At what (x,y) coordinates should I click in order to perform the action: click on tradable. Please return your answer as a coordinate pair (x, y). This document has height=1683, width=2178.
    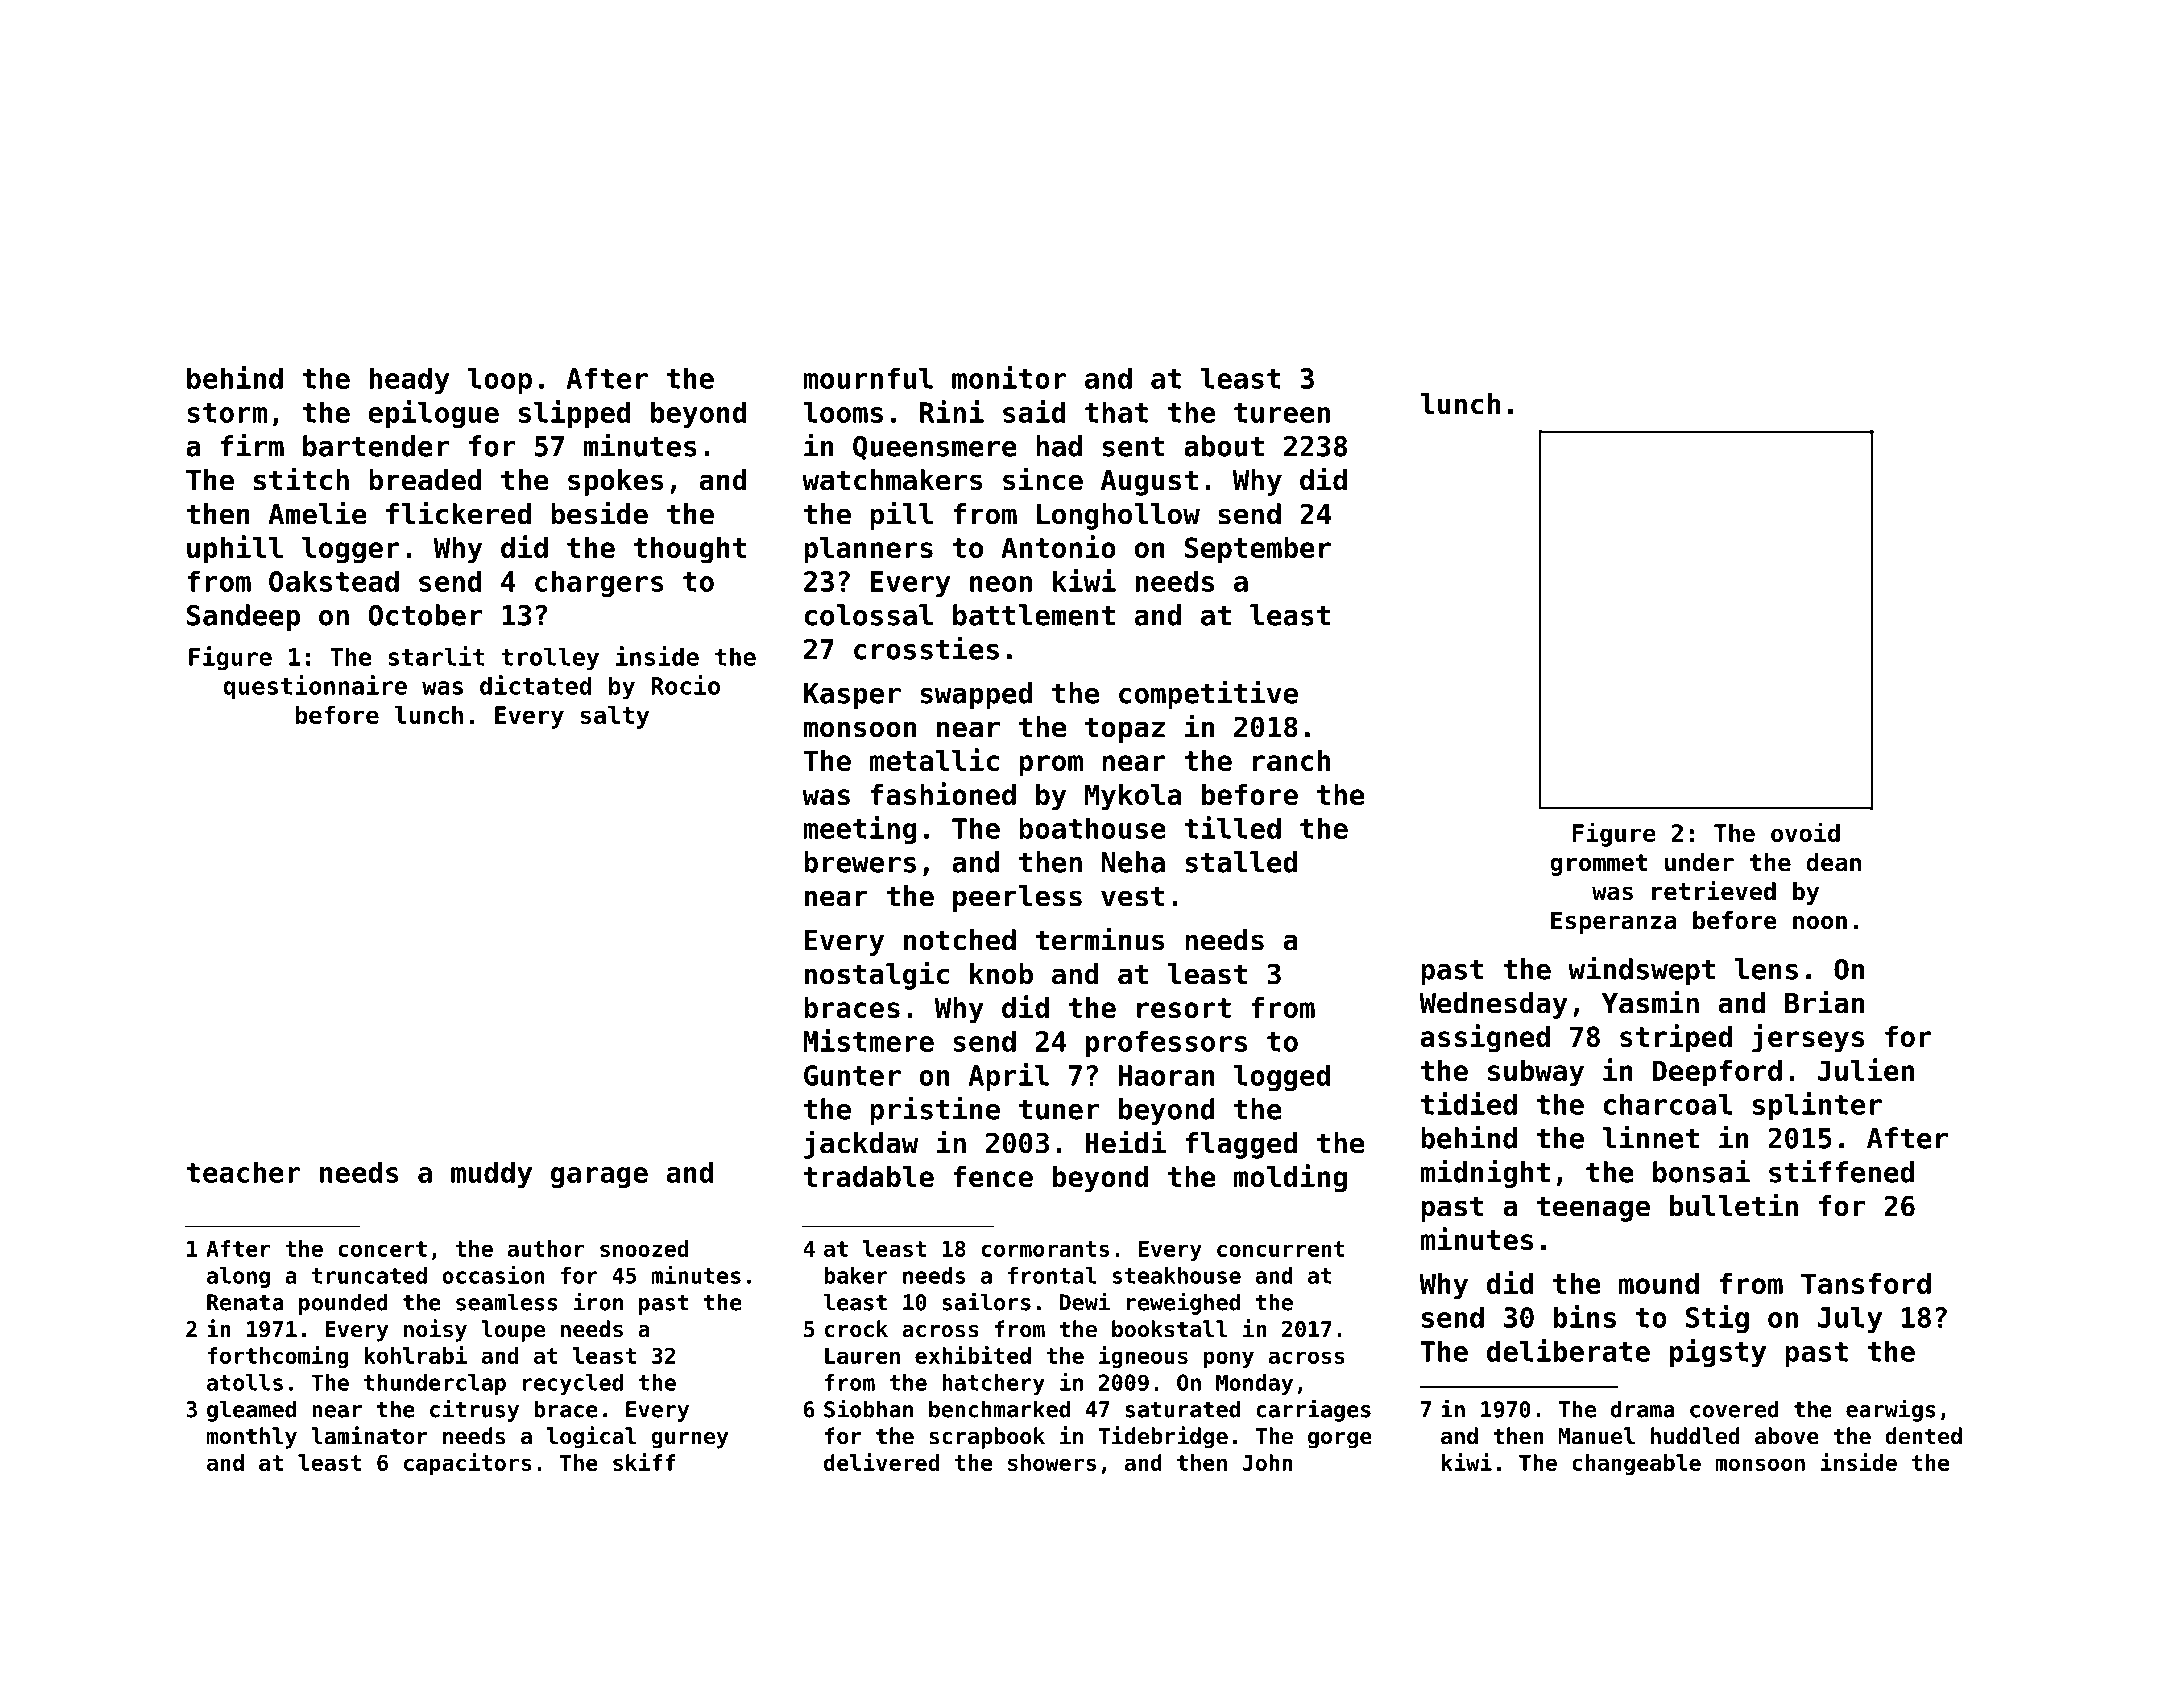
    Looking at the image, I should click on (869, 1176).
